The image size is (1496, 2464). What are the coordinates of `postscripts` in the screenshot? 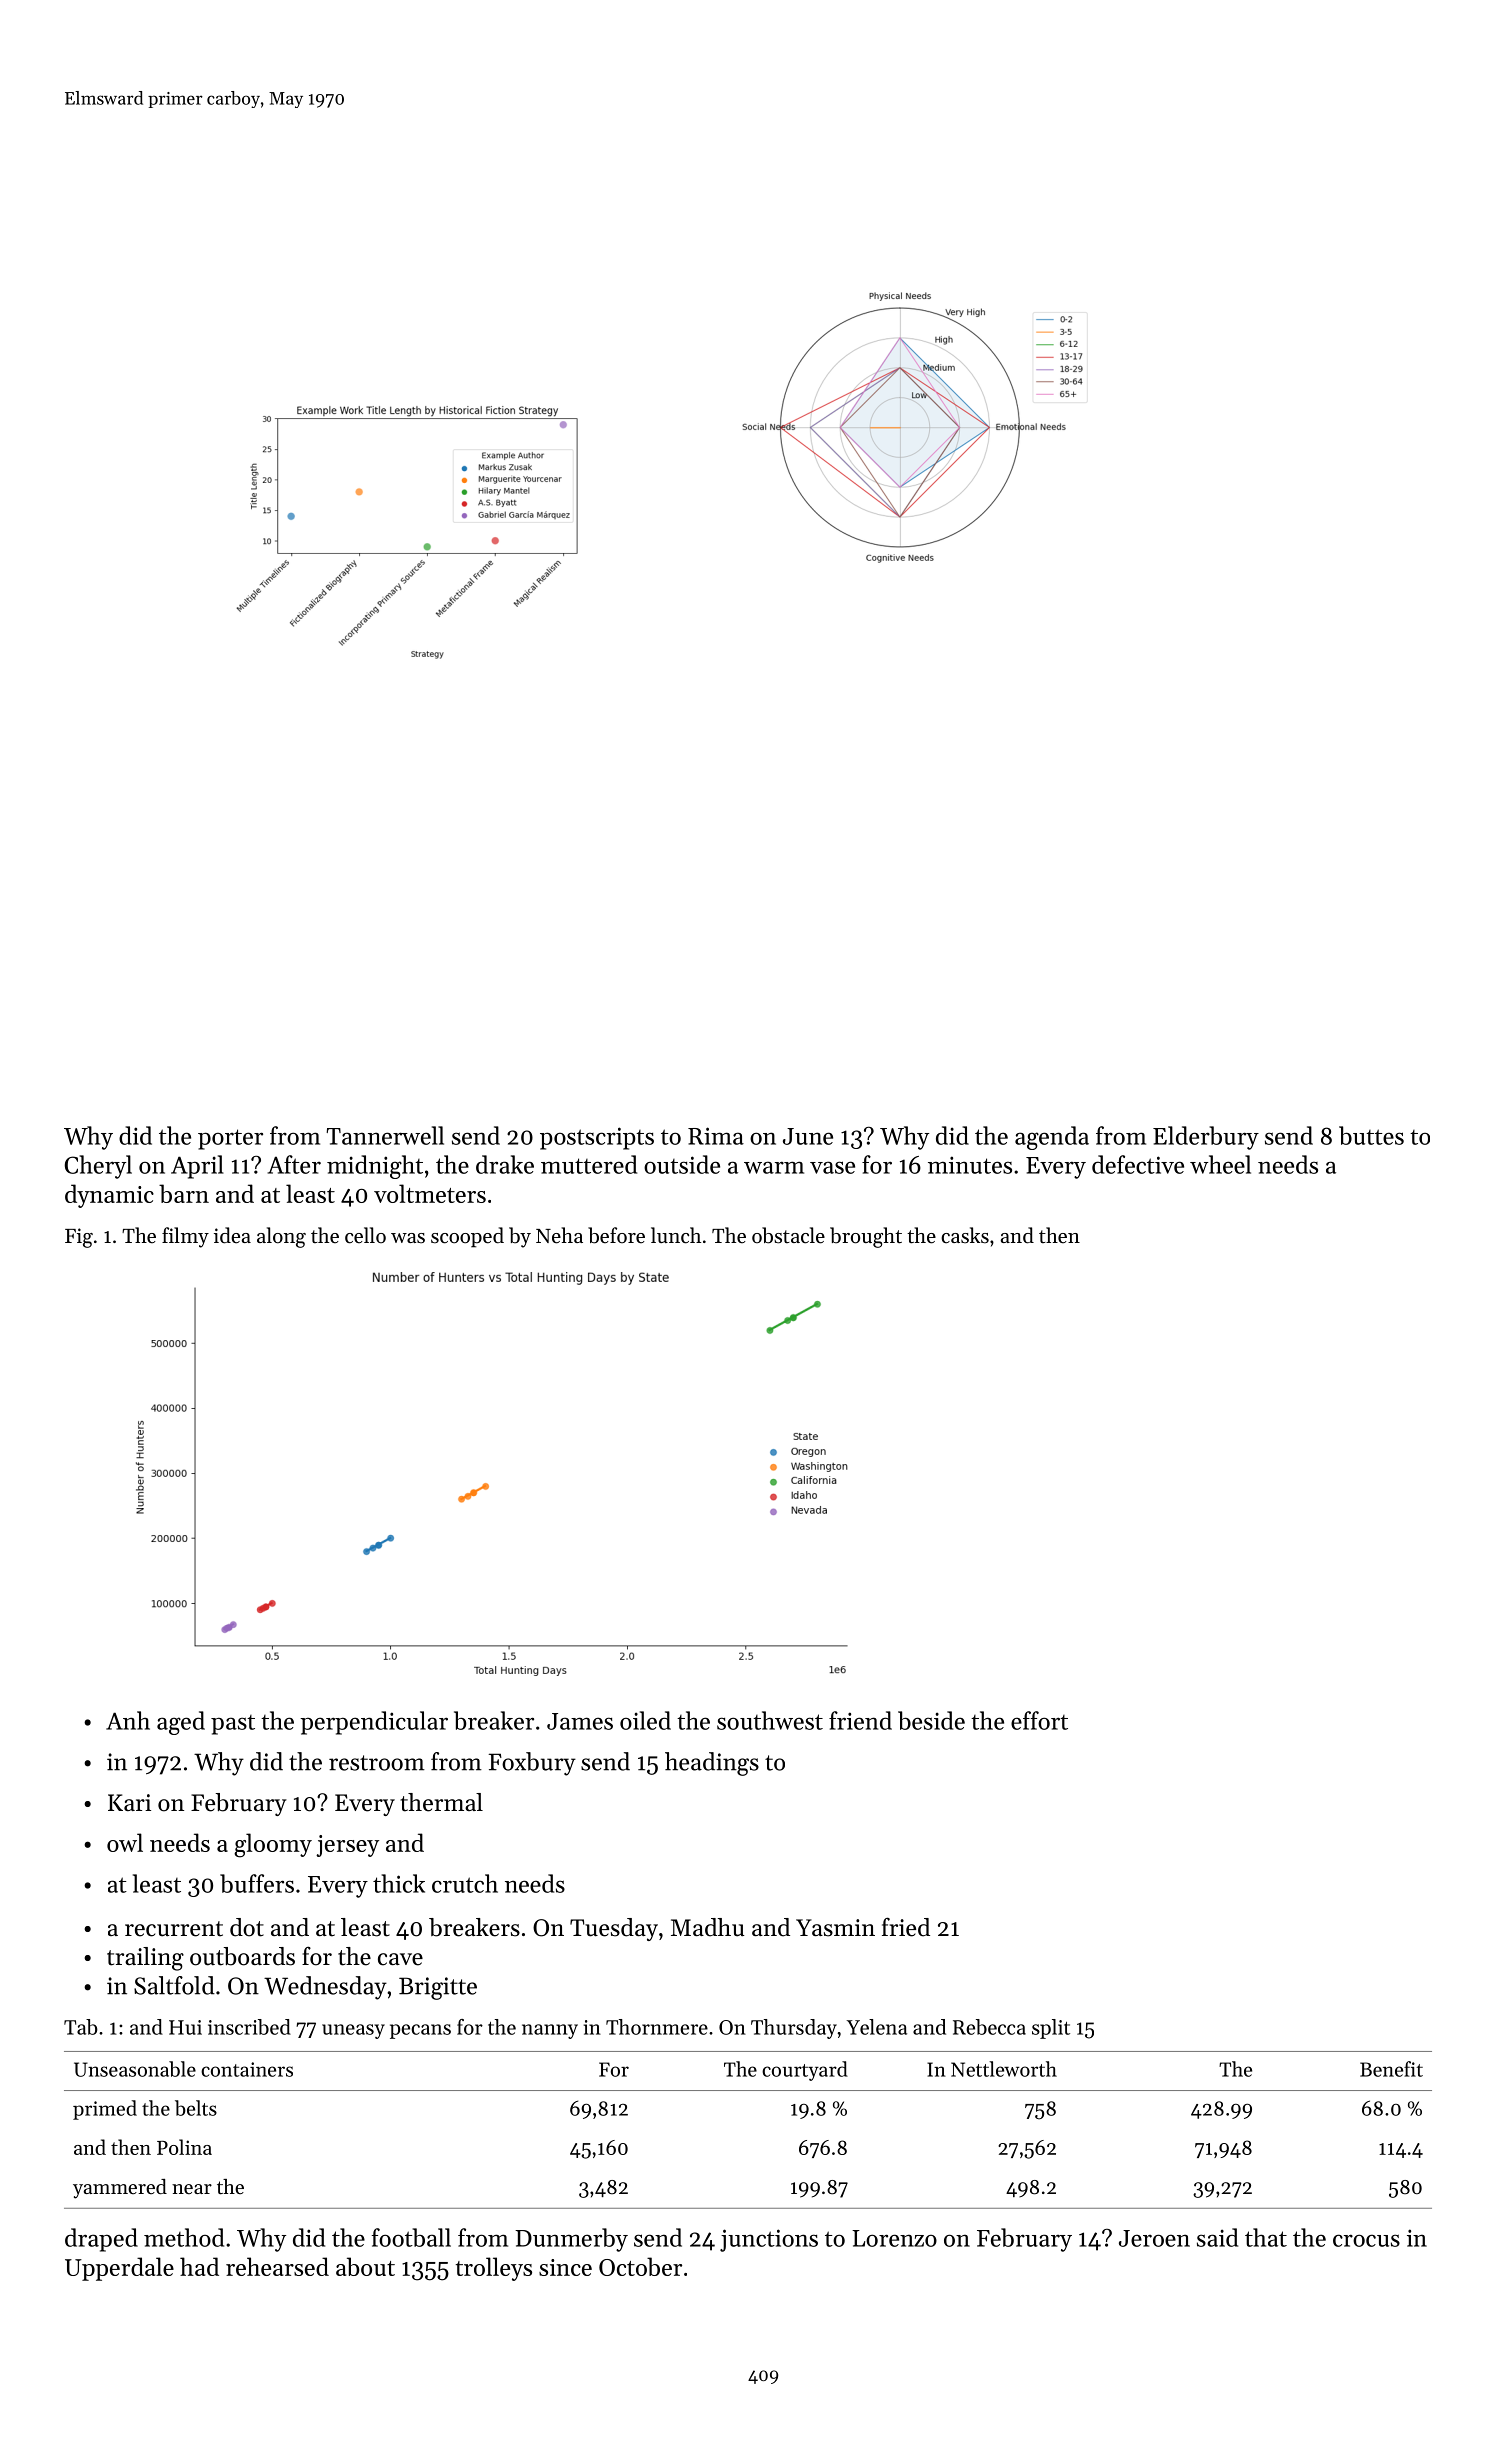 It's located at (597, 1138).
